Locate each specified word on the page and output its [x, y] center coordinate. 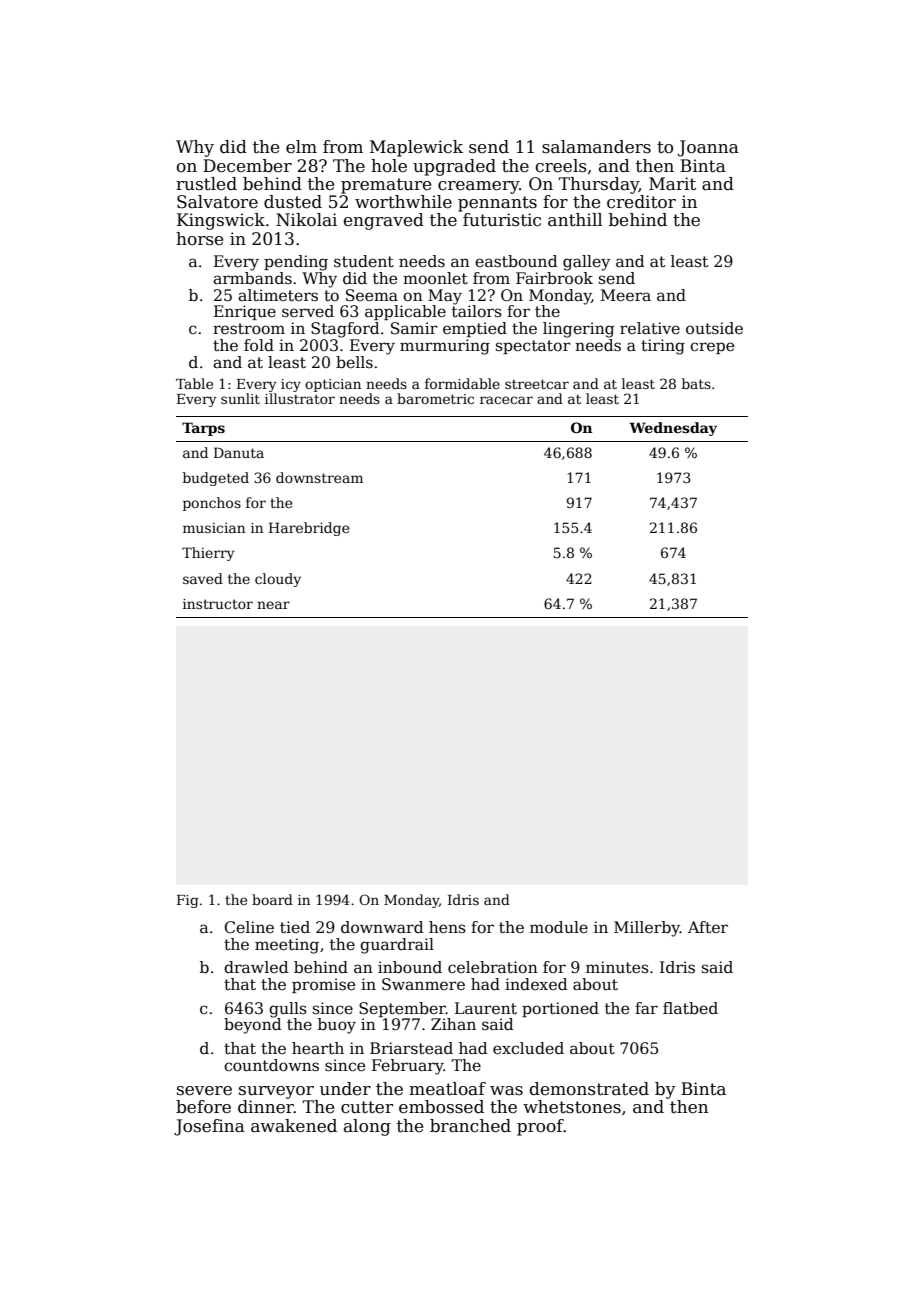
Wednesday [673, 429]
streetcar [537, 384]
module [559, 927]
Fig [188, 901]
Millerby [647, 929]
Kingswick [221, 221]
